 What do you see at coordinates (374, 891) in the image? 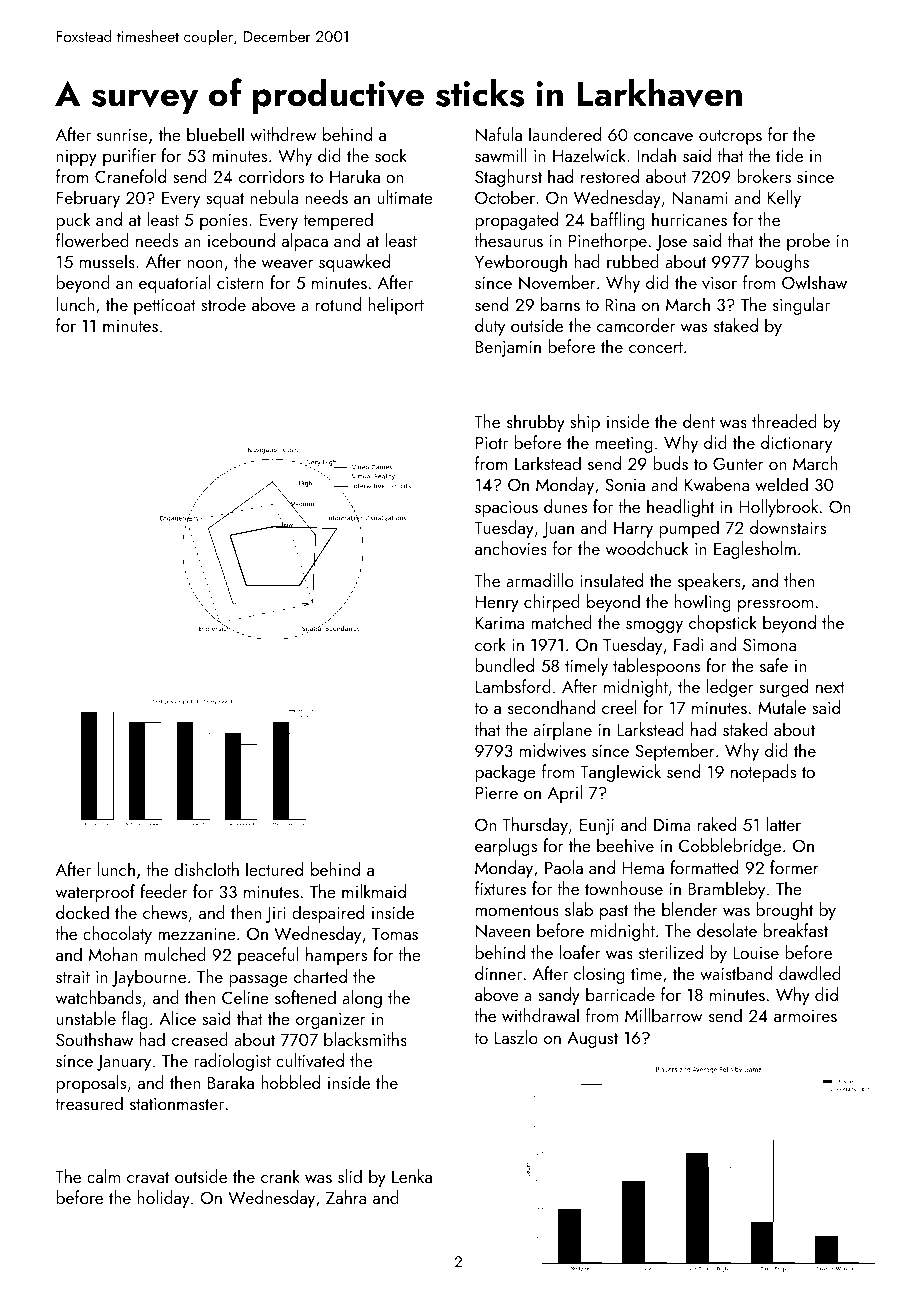
I see `milkmaid` at bounding box center [374, 891].
